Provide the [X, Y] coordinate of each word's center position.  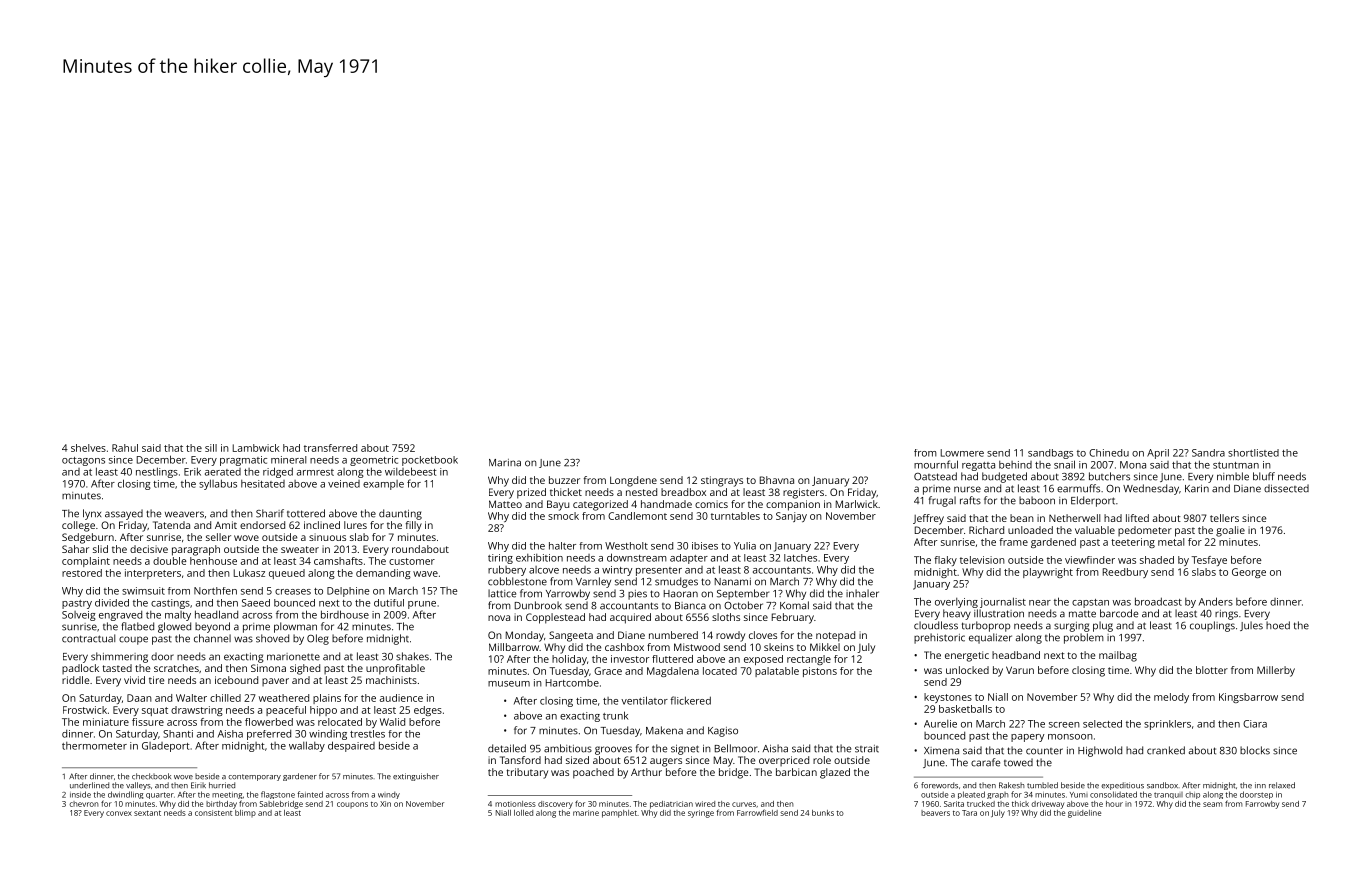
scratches [176, 668]
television [982, 560]
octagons [83, 461]
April [1158, 454]
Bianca [690, 606]
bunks [823, 813]
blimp [245, 813]
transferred [330, 448]
